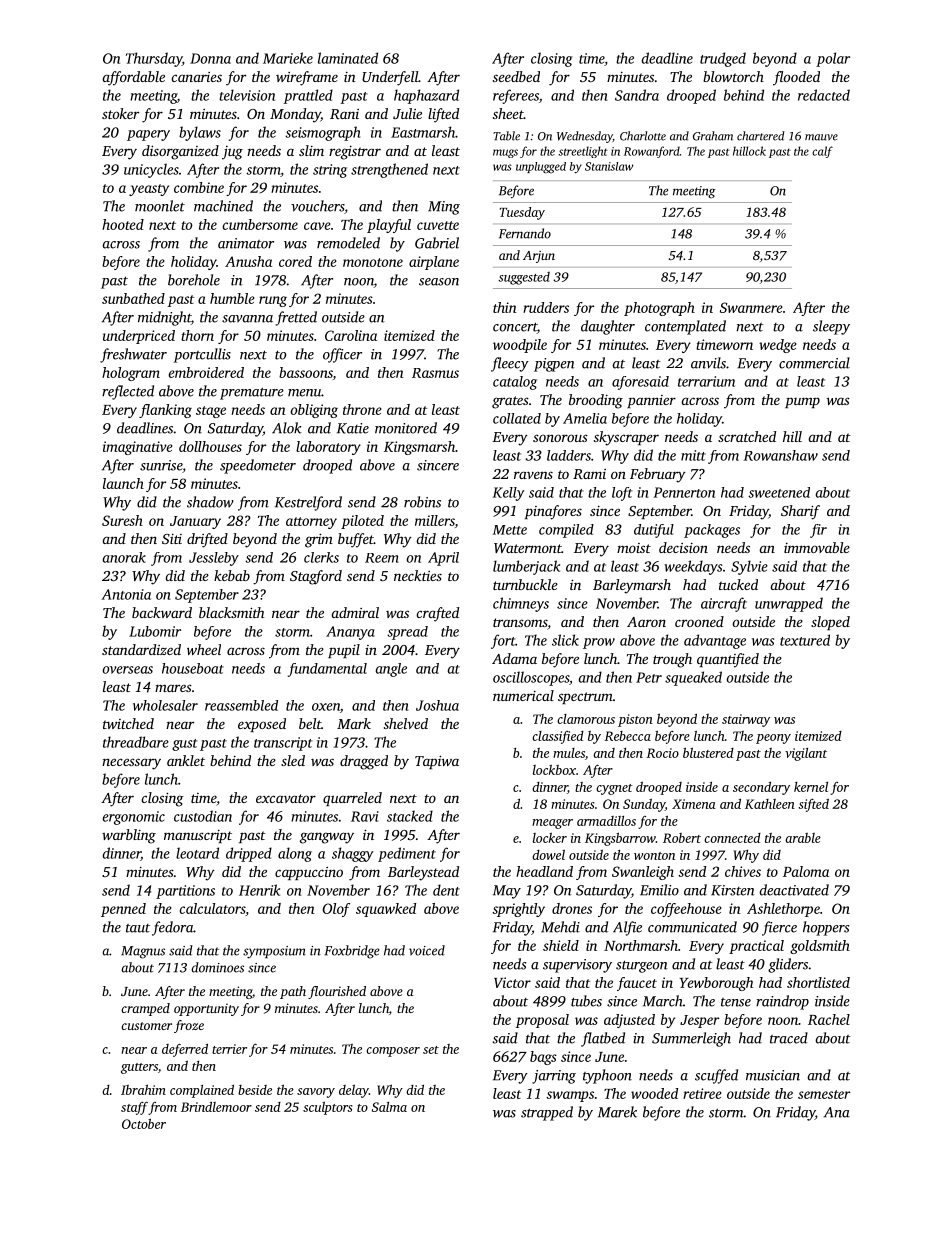  I want to click on musician, so click(773, 1075).
